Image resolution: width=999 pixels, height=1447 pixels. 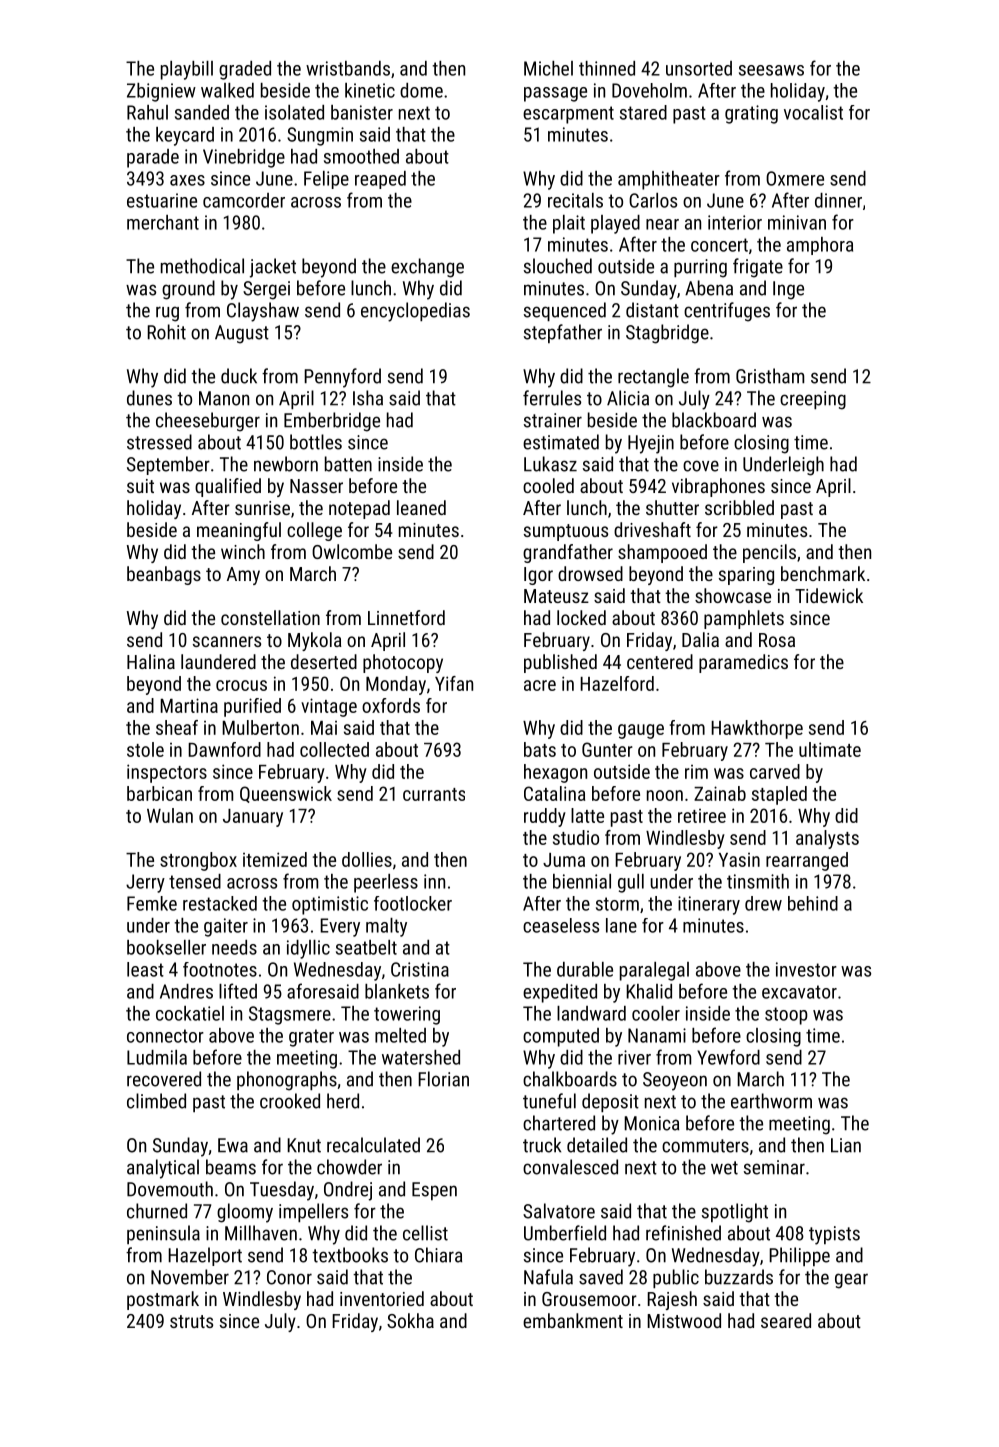 I want to click on Ewa, so click(x=233, y=1145).
